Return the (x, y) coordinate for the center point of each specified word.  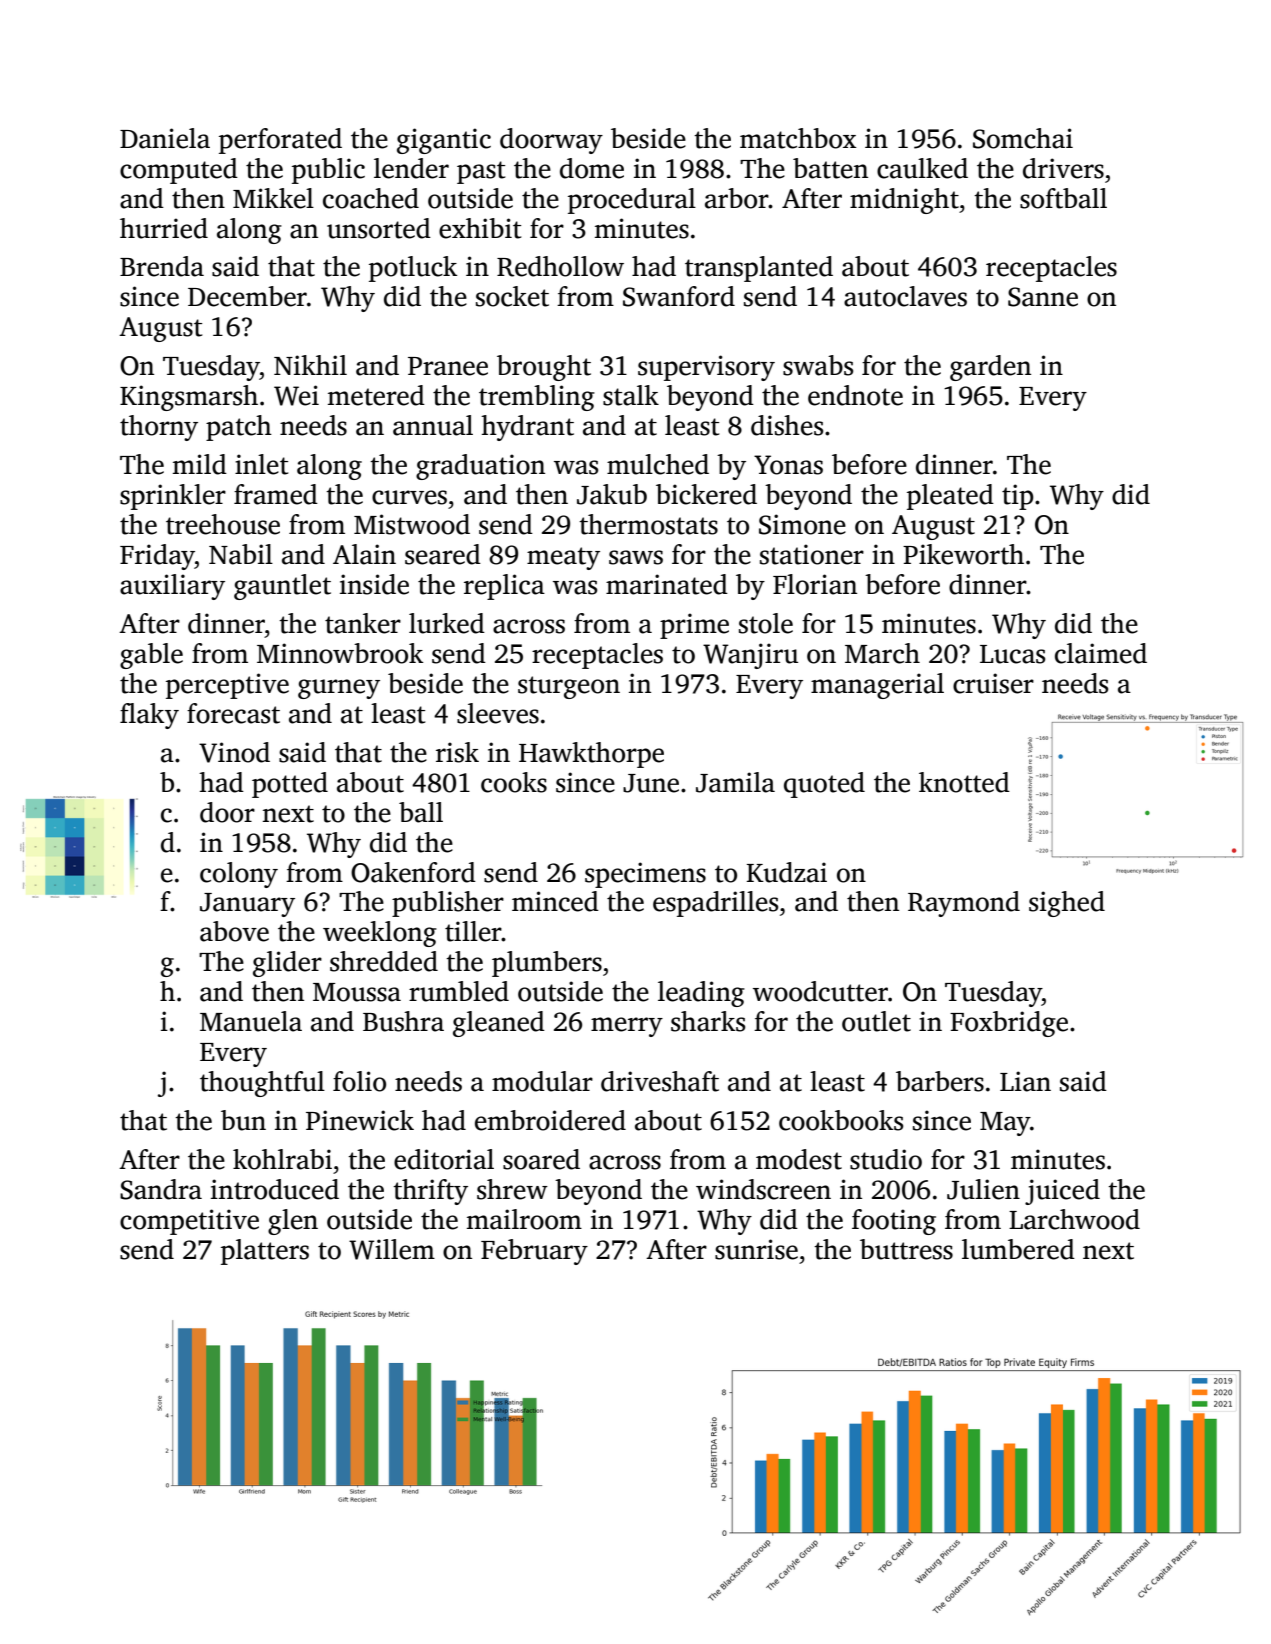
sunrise (756, 1249)
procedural (632, 201)
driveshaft (660, 1081)
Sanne (1043, 297)
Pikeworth (963, 554)
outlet (876, 1021)
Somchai (1023, 138)
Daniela (165, 138)
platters (265, 1252)
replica (504, 587)
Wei (296, 395)
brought (544, 368)
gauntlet (282, 587)
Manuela (251, 1021)
